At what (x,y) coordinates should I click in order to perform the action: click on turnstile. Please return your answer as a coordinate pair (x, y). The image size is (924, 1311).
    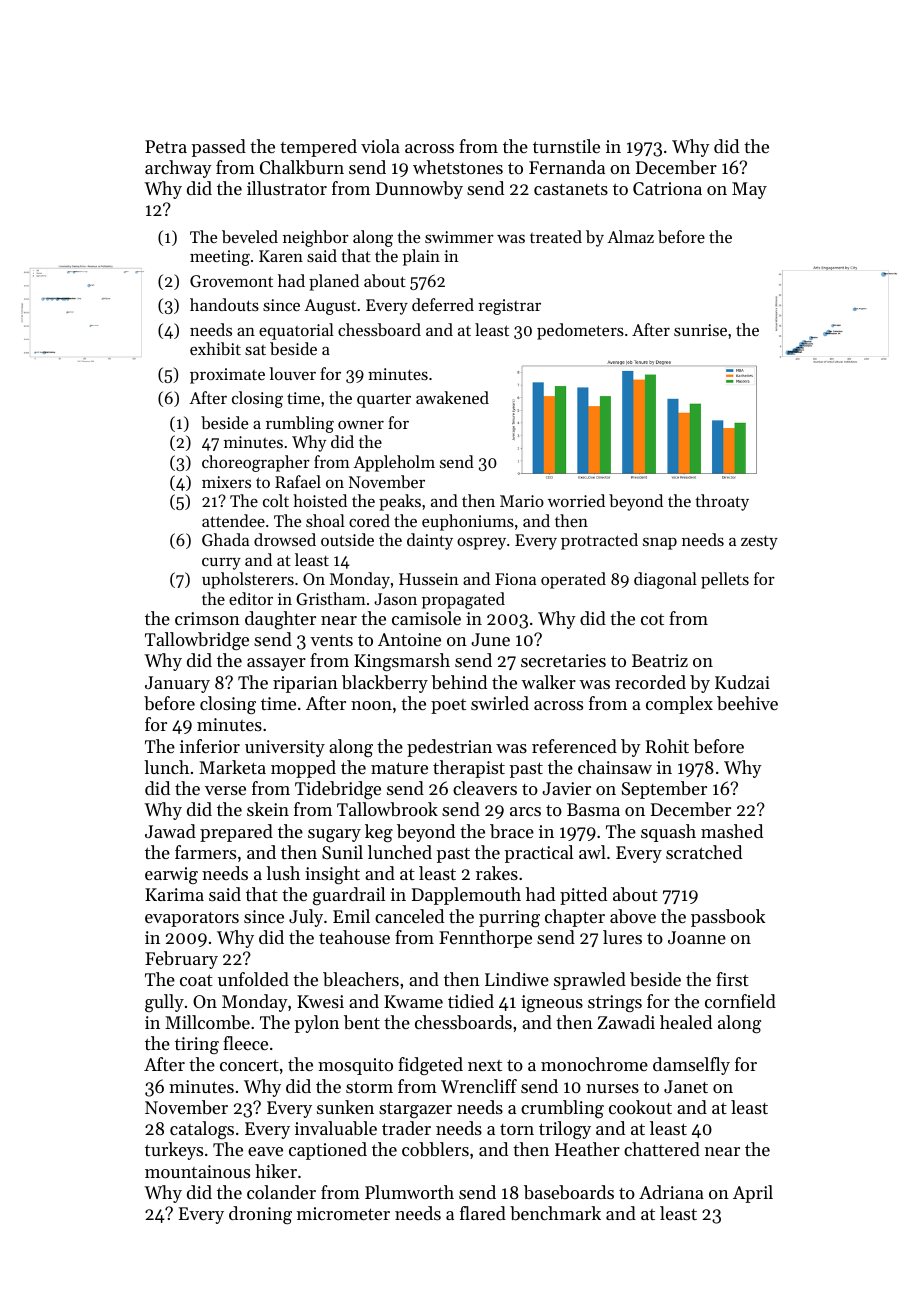
    Looking at the image, I should click on (566, 146).
